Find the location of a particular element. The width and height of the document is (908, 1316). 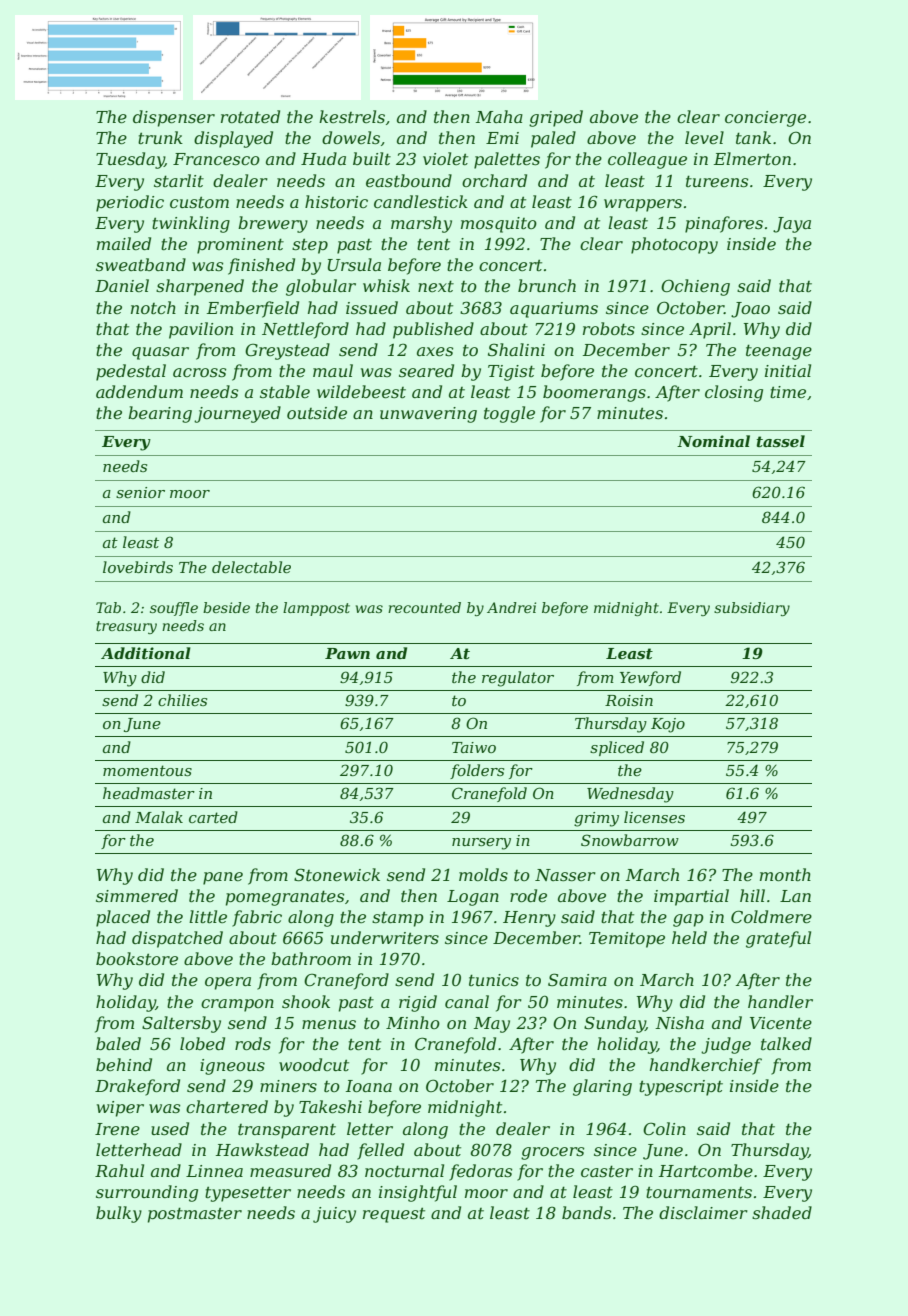

Maha is located at coordinates (499, 116).
